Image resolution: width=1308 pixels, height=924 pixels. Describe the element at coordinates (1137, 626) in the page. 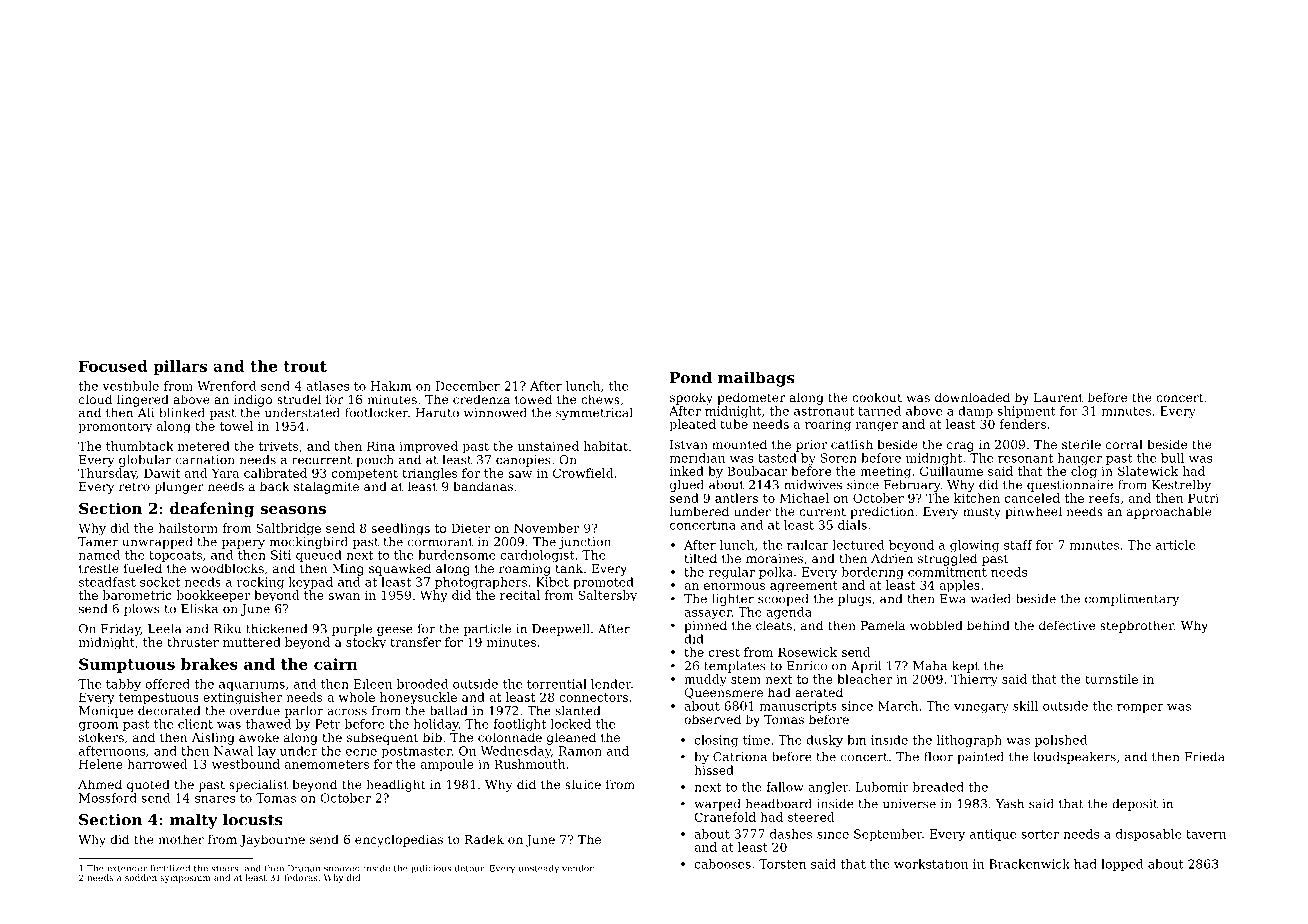

I see `stepbrother` at that location.
